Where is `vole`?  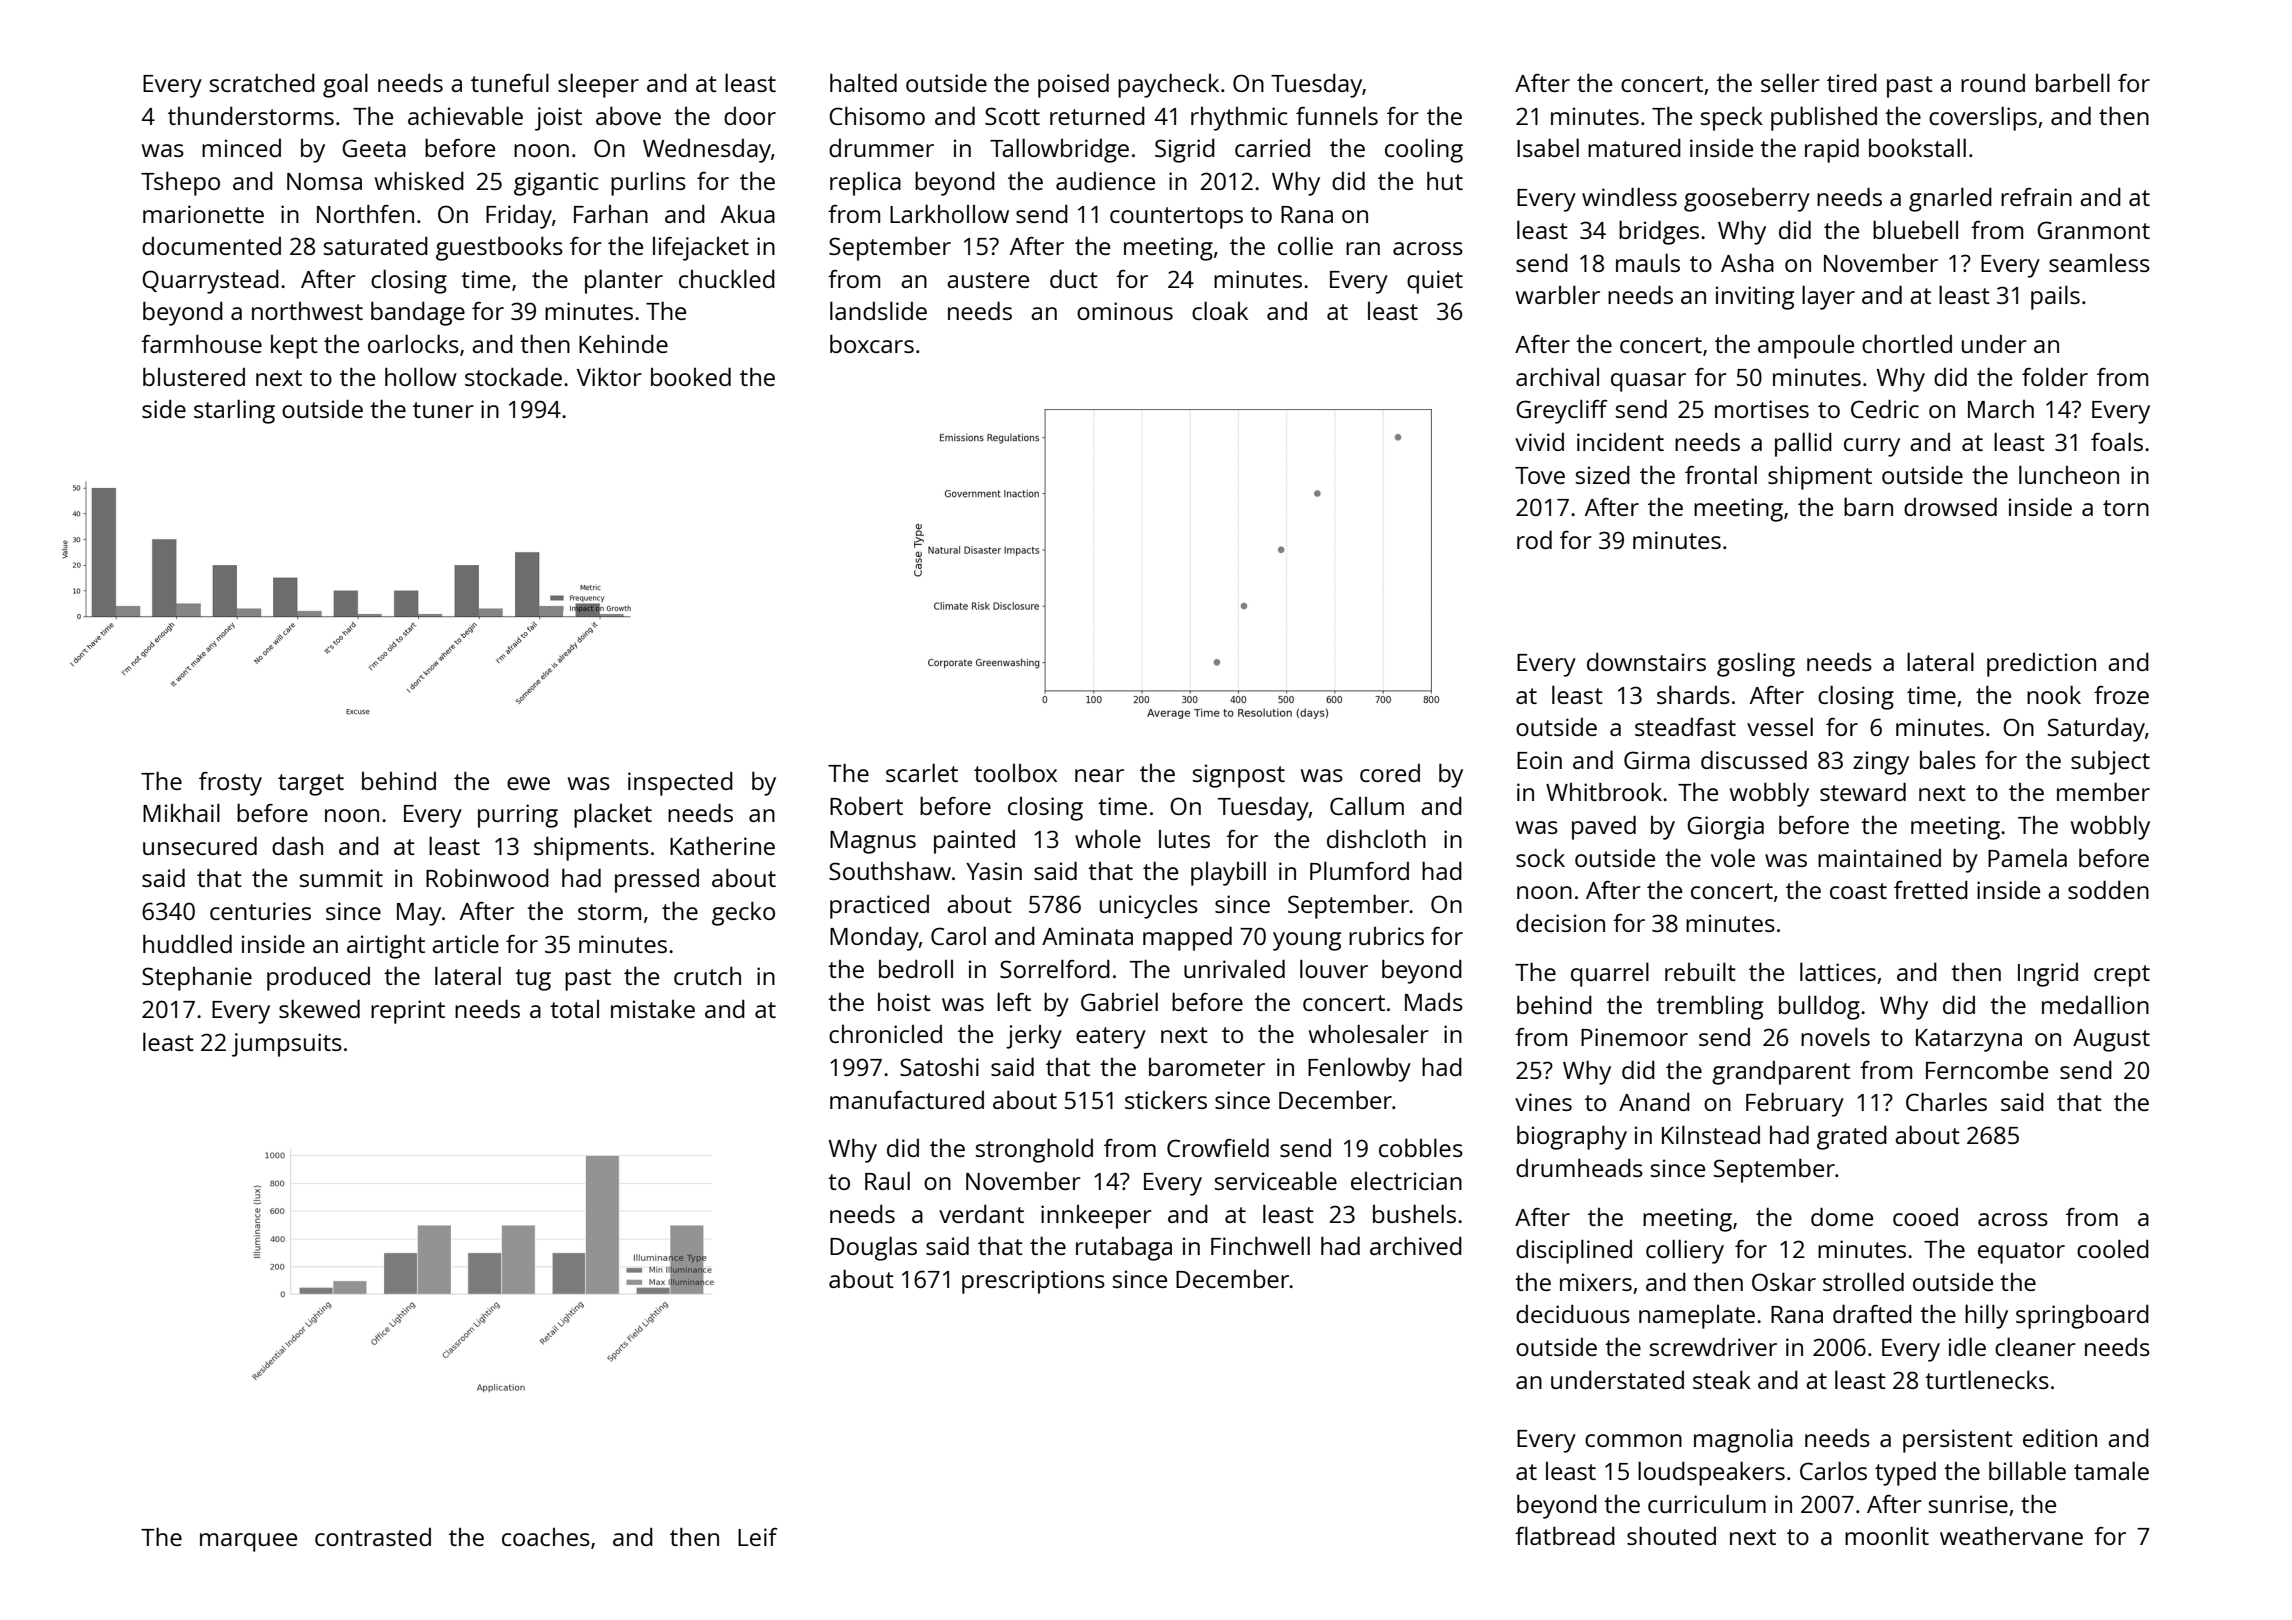 vole is located at coordinates (1733, 857).
